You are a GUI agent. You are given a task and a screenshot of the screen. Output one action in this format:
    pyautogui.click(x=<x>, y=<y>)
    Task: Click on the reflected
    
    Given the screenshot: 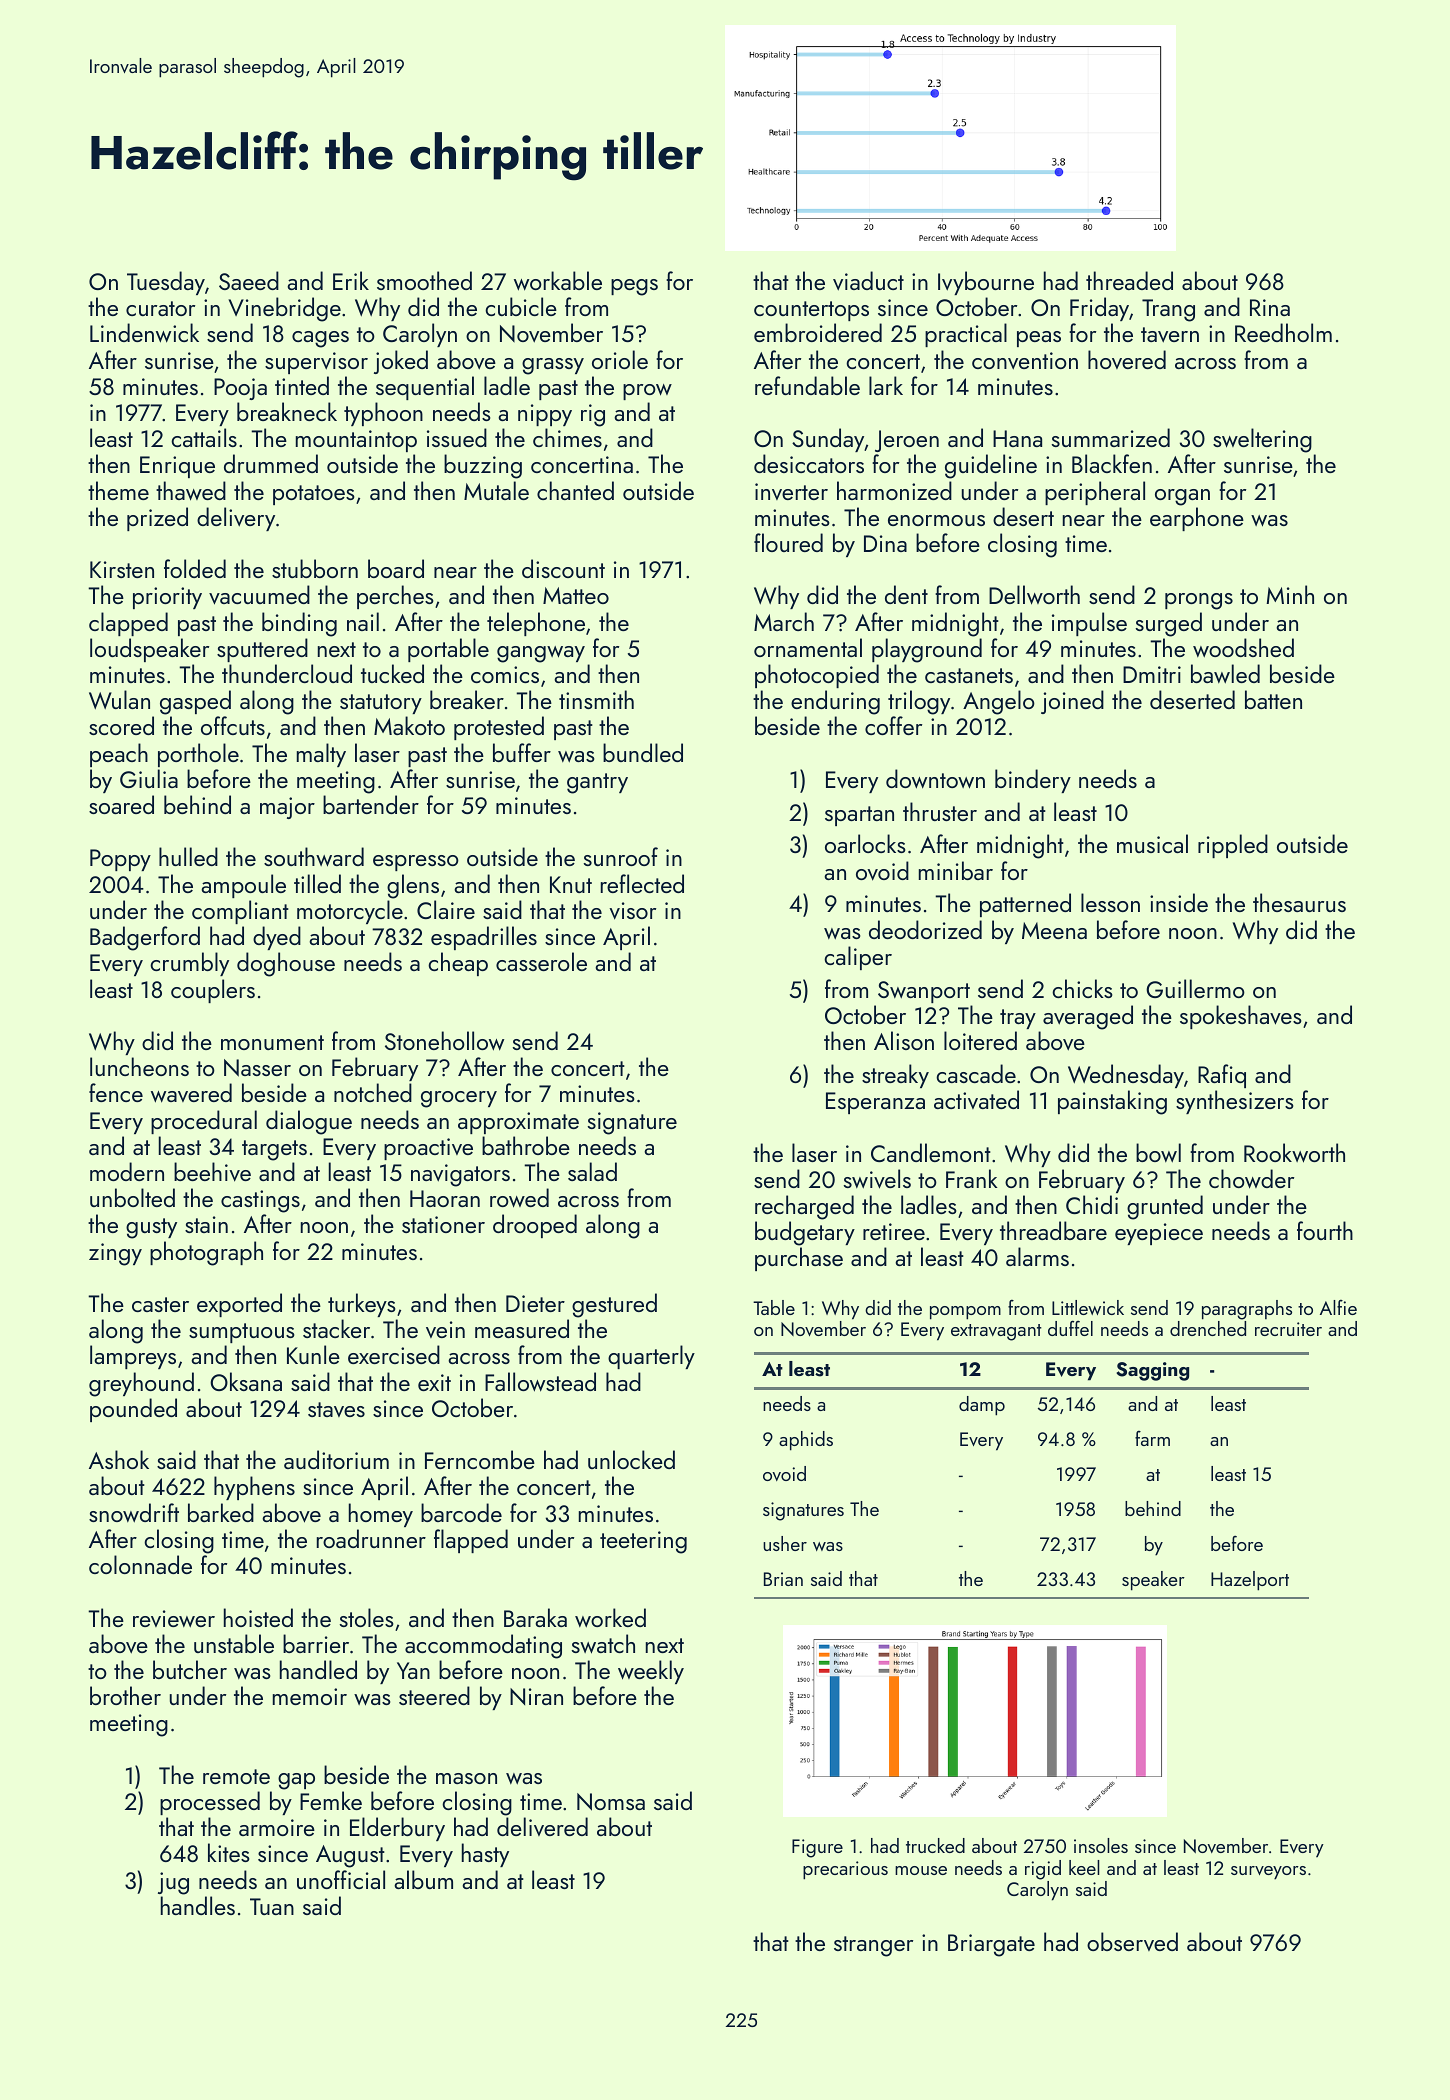 What is the action you would take?
    pyautogui.click(x=642, y=883)
